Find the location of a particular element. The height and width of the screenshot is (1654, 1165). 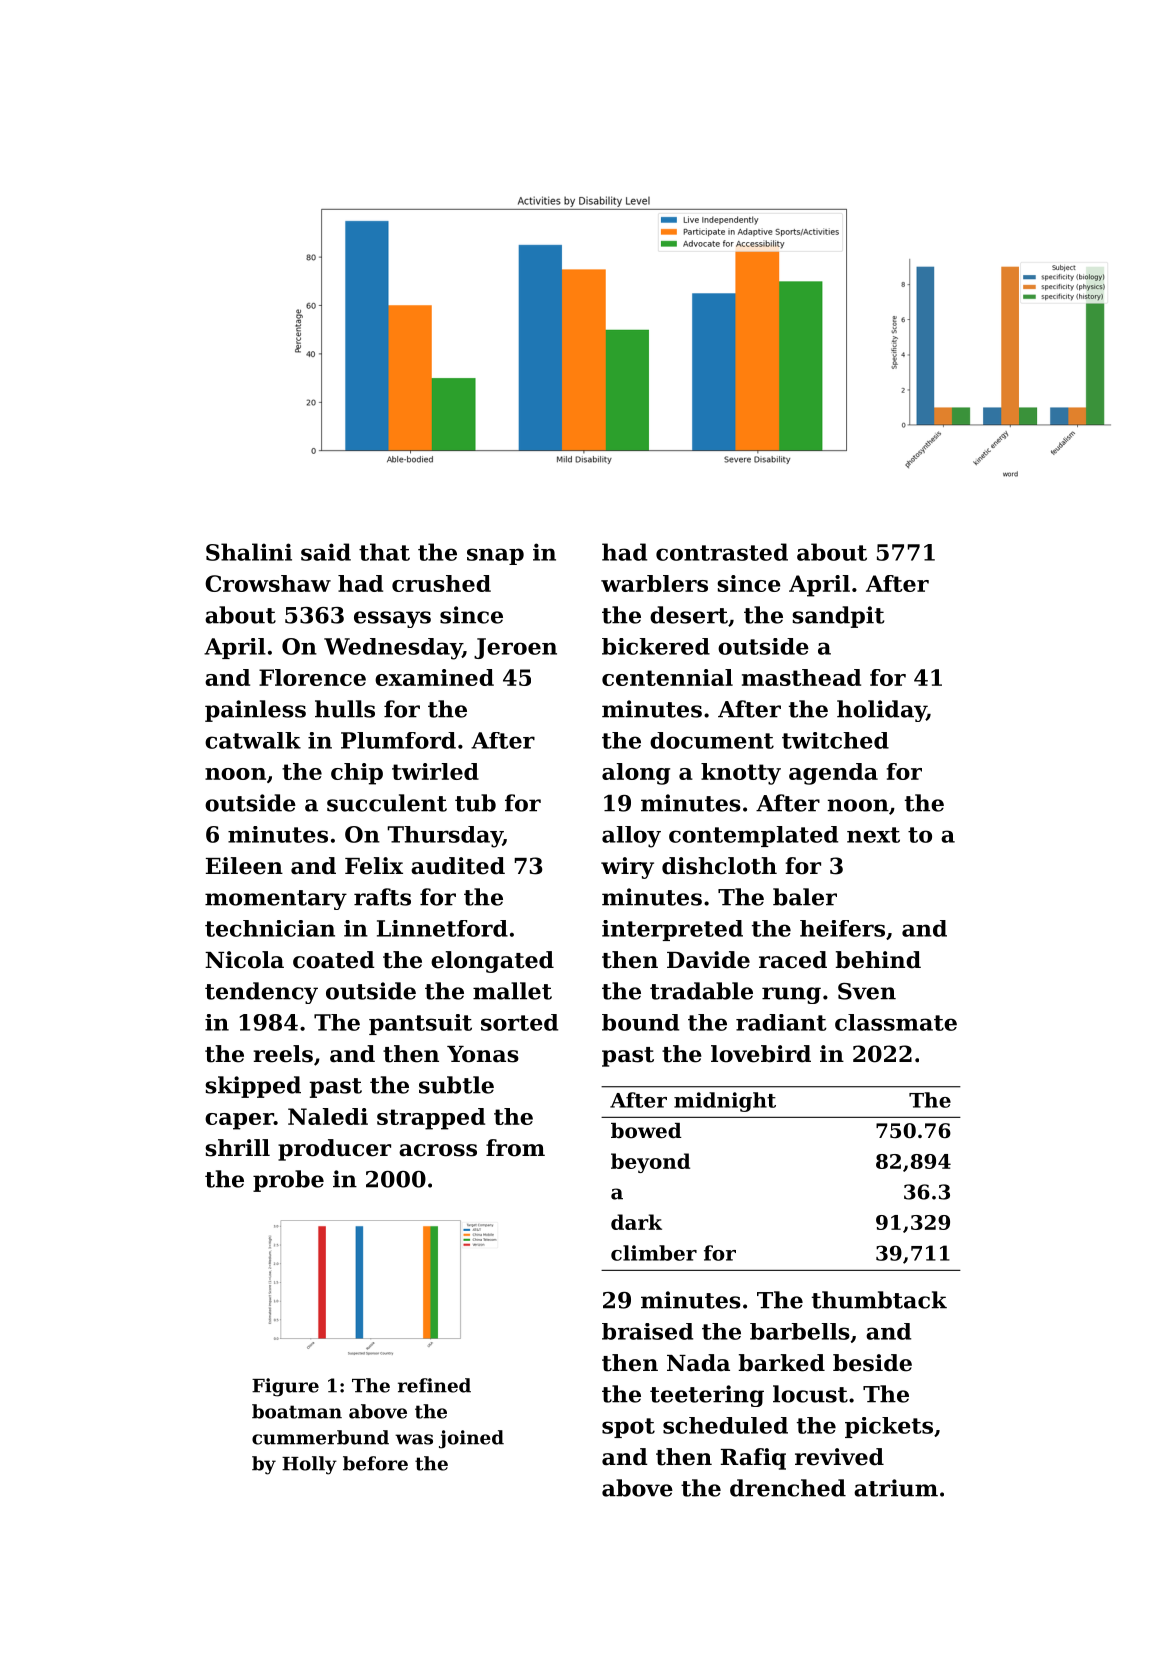

sandpit is located at coordinates (838, 617).
